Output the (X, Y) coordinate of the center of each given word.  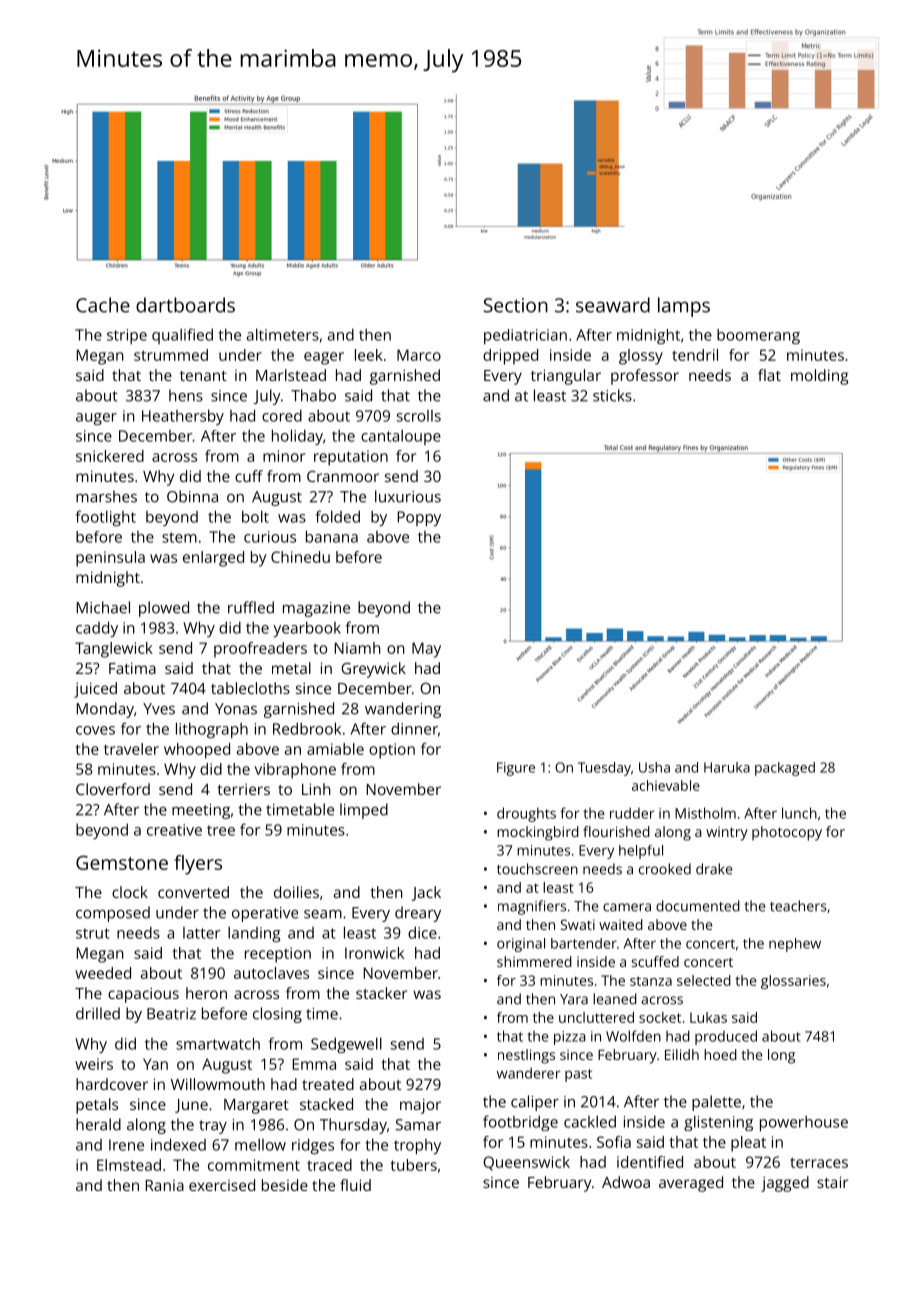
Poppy (419, 518)
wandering (403, 710)
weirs (94, 1064)
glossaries (793, 982)
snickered (110, 456)
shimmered (534, 961)
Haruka (727, 767)
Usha (654, 767)
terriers (243, 789)
